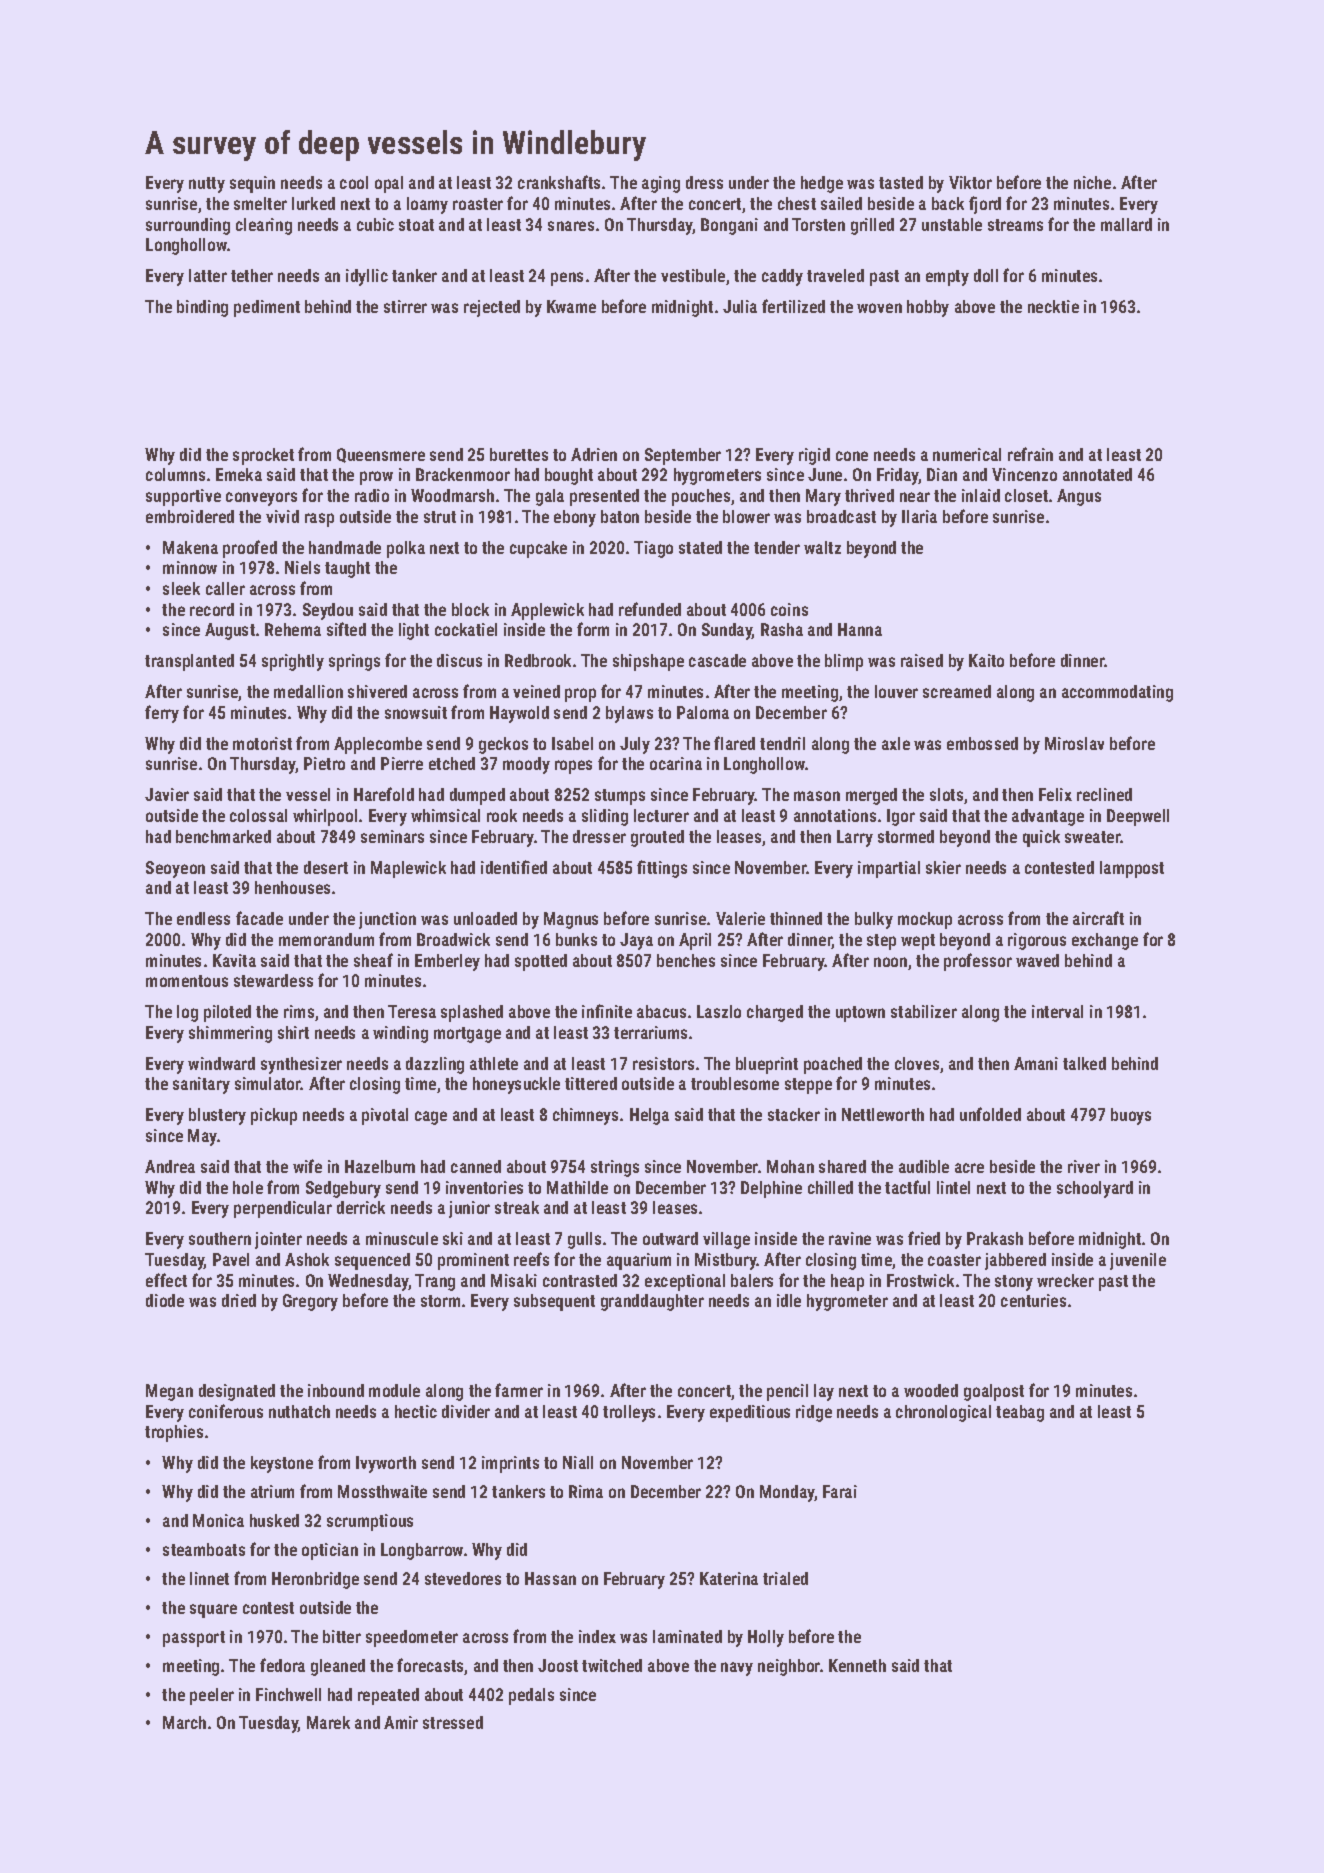  Describe the element at coordinates (184, 1722) in the screenshot. I see `March` at that location.
